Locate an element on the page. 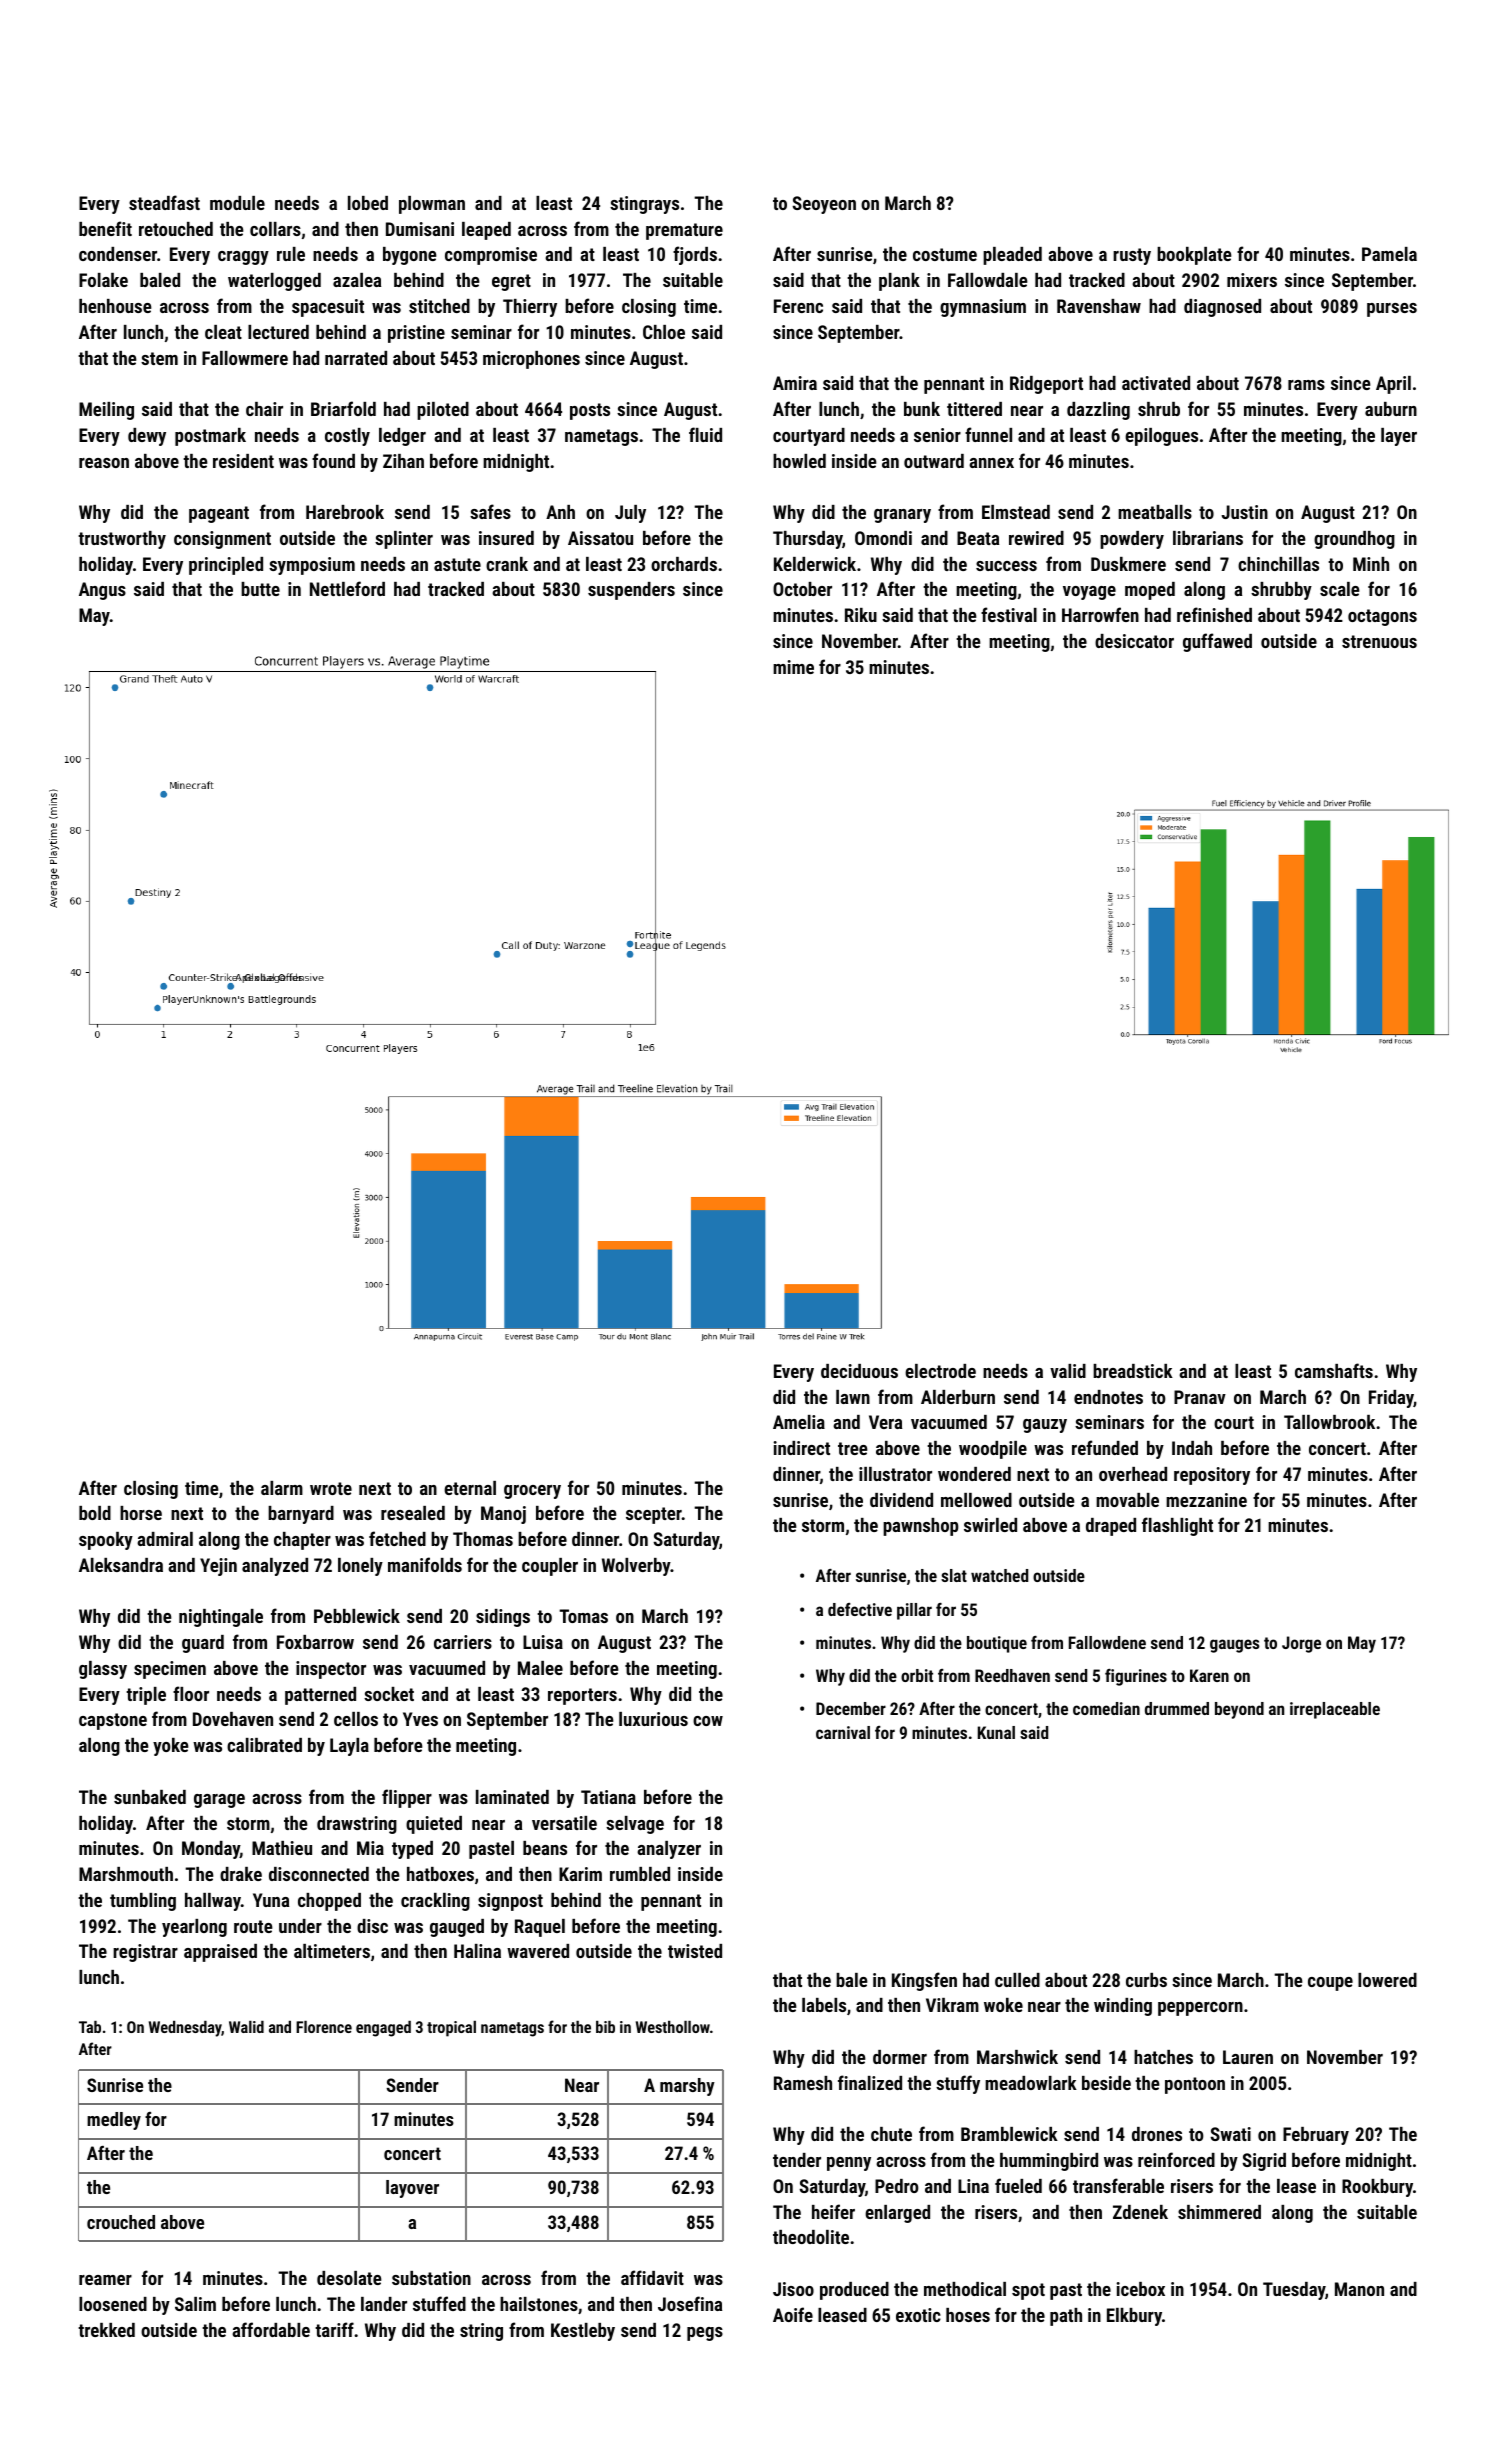 The height and width of the image is (2464, 1496). diagnosed is located at coordinates (1222, 308).
